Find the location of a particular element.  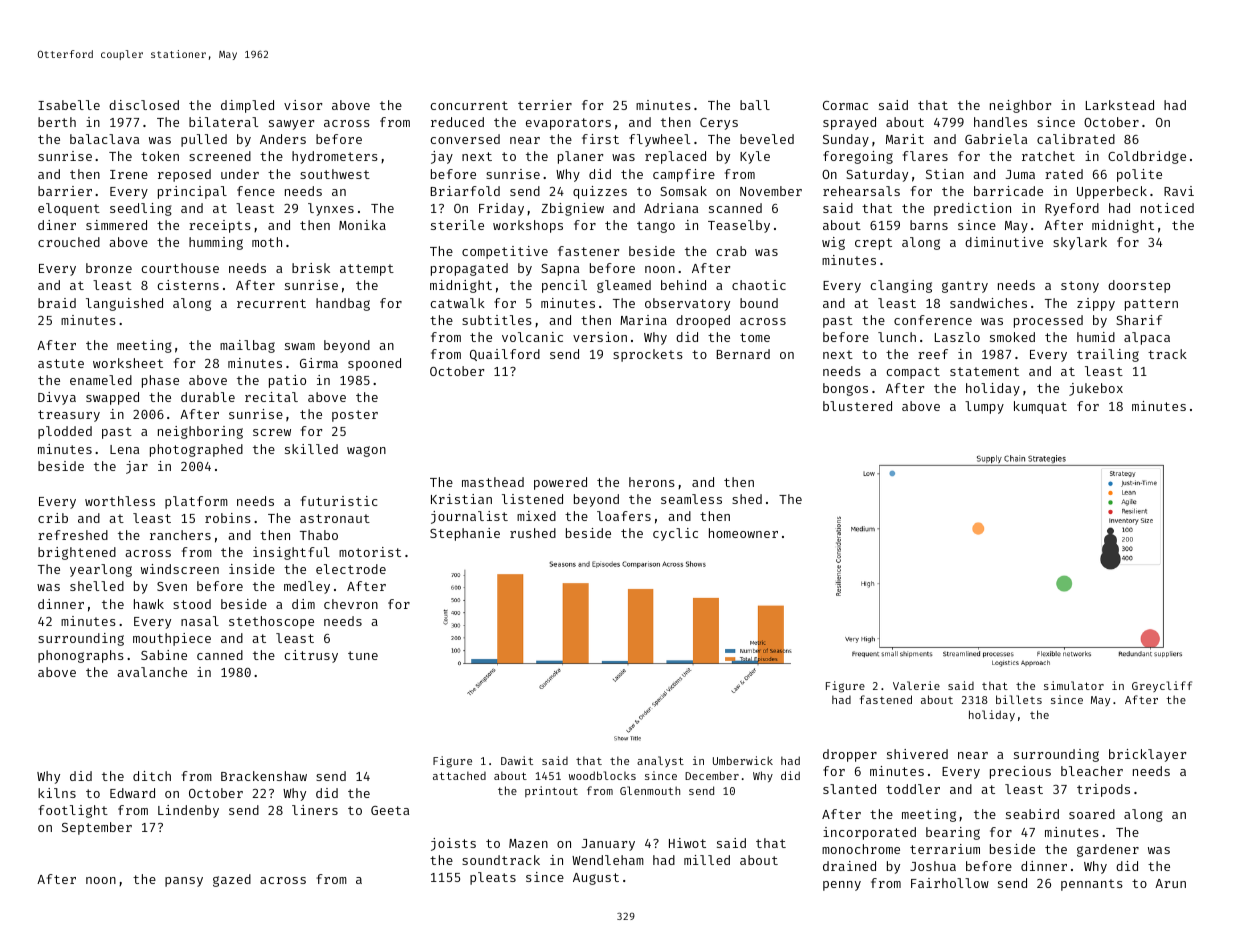

drooped is located at coordinates (703, 321).
